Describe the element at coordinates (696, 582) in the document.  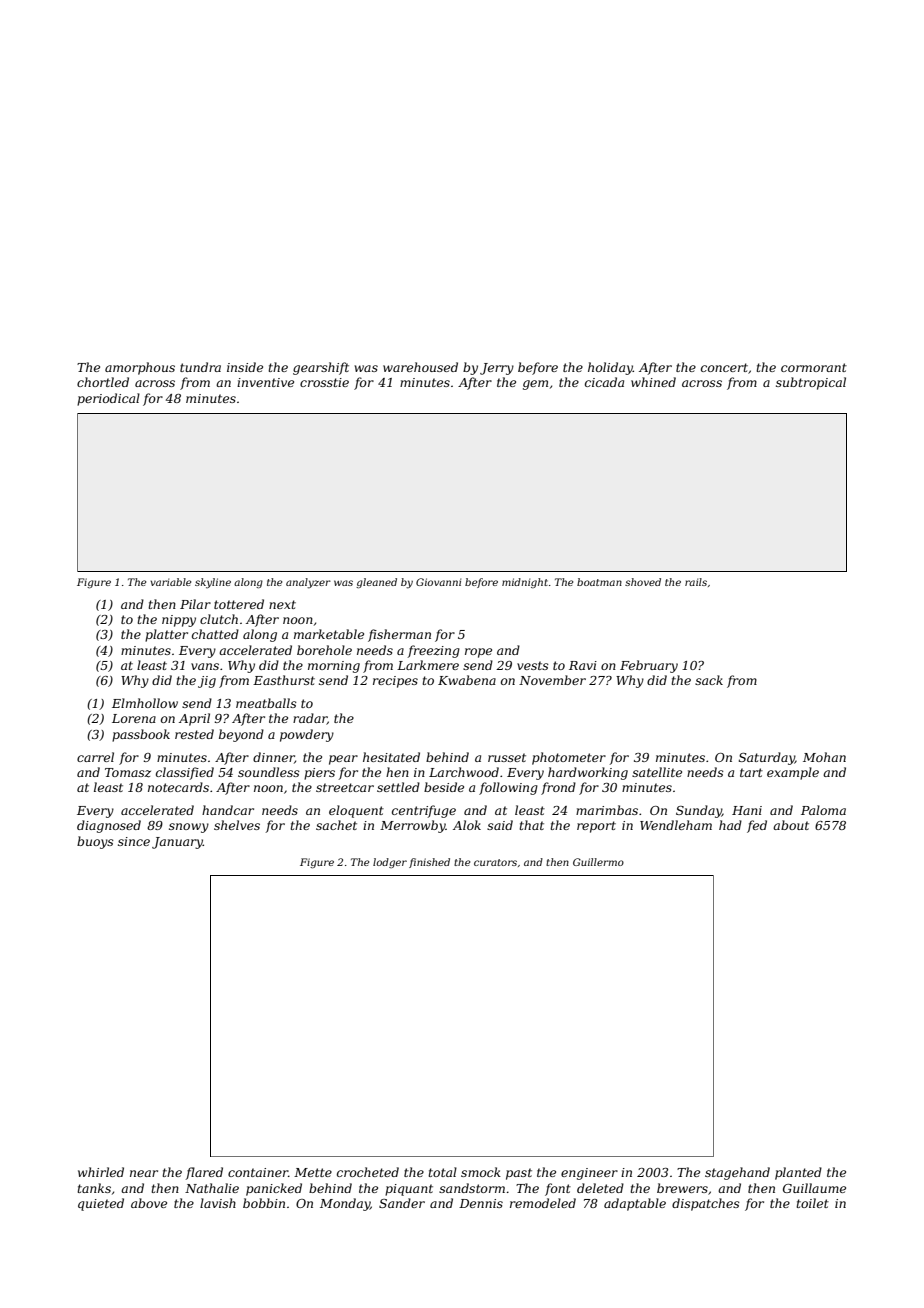
I see `rails` at that location.
